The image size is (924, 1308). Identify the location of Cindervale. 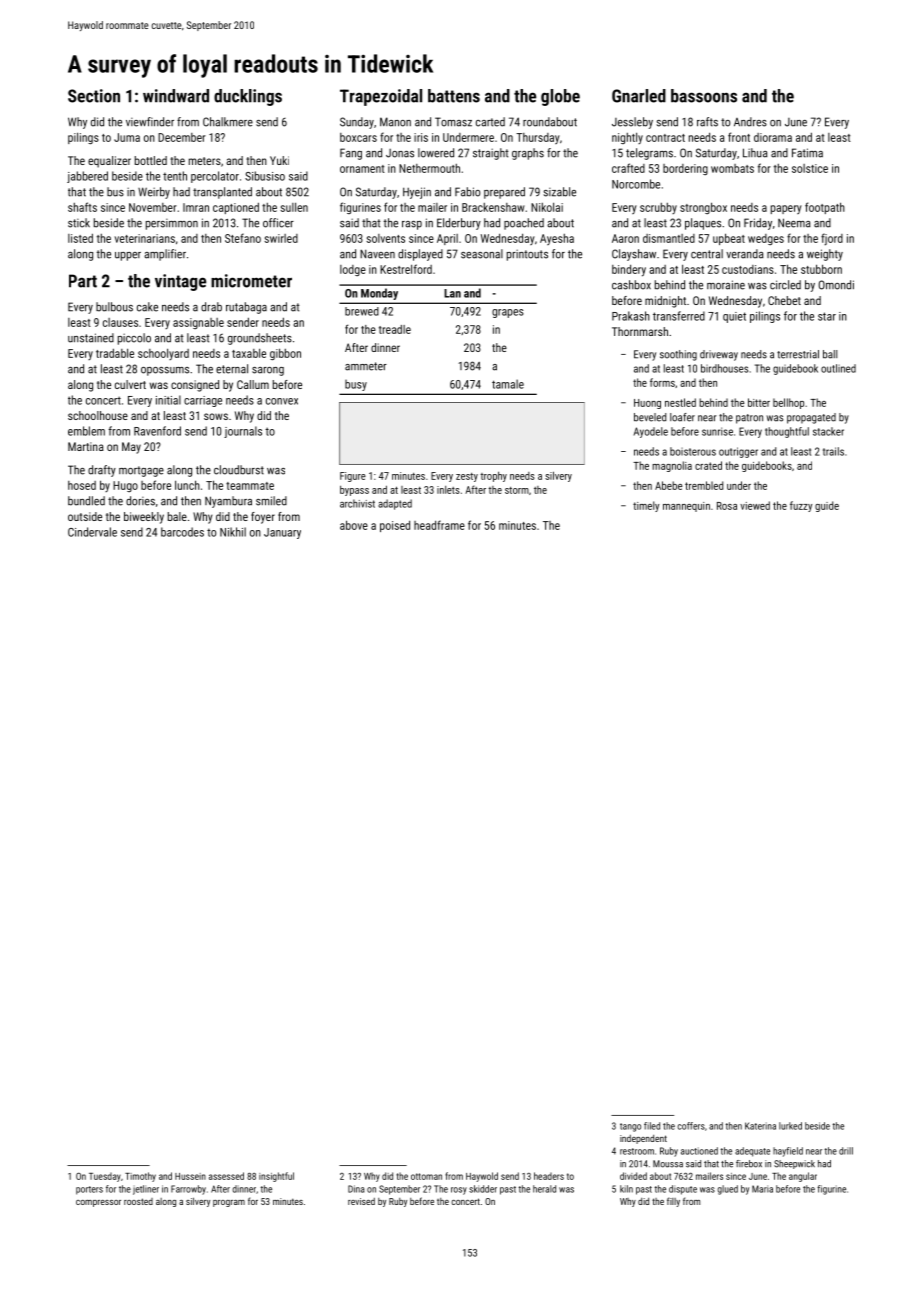
(92, 532).
